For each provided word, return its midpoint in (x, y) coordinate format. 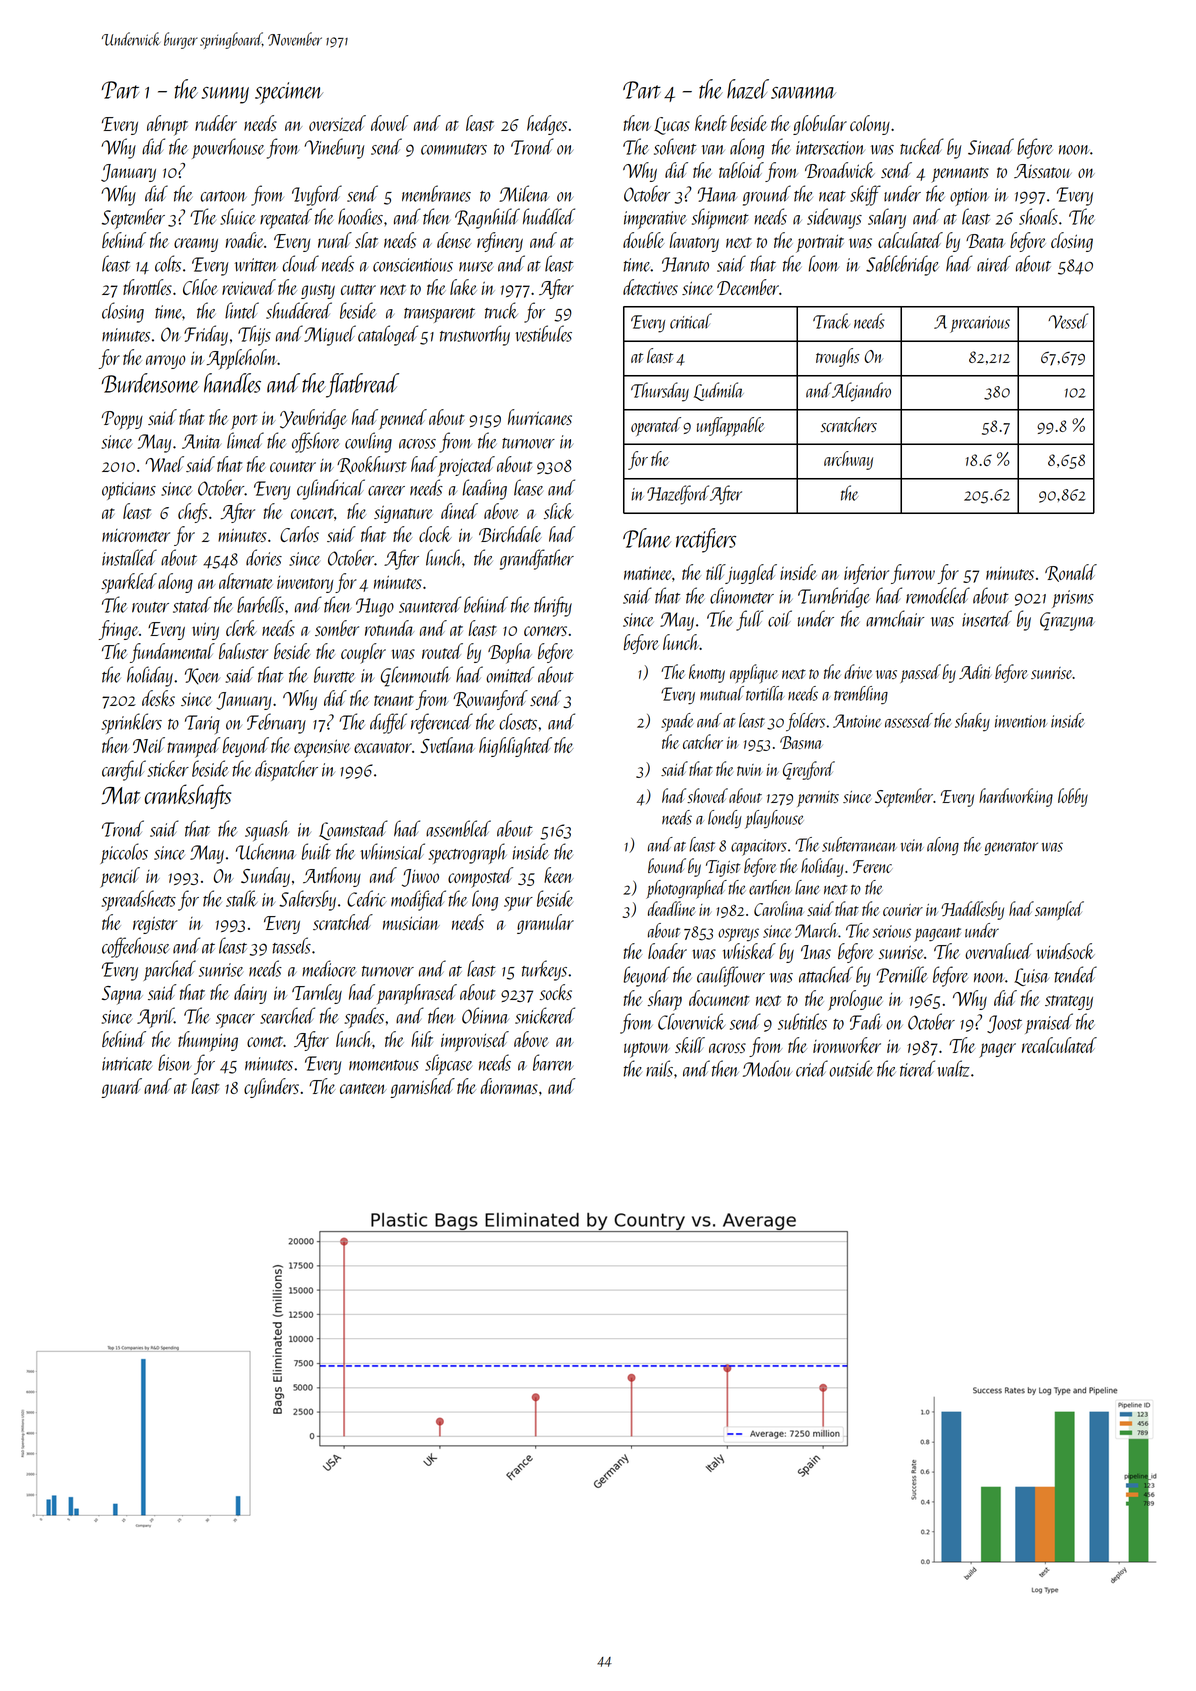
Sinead (991, 146)
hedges (547, 125)
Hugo (375, 607)
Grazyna (1067, 621)
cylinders (271, 1088)
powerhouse (228, 148)
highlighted (515, 747)
